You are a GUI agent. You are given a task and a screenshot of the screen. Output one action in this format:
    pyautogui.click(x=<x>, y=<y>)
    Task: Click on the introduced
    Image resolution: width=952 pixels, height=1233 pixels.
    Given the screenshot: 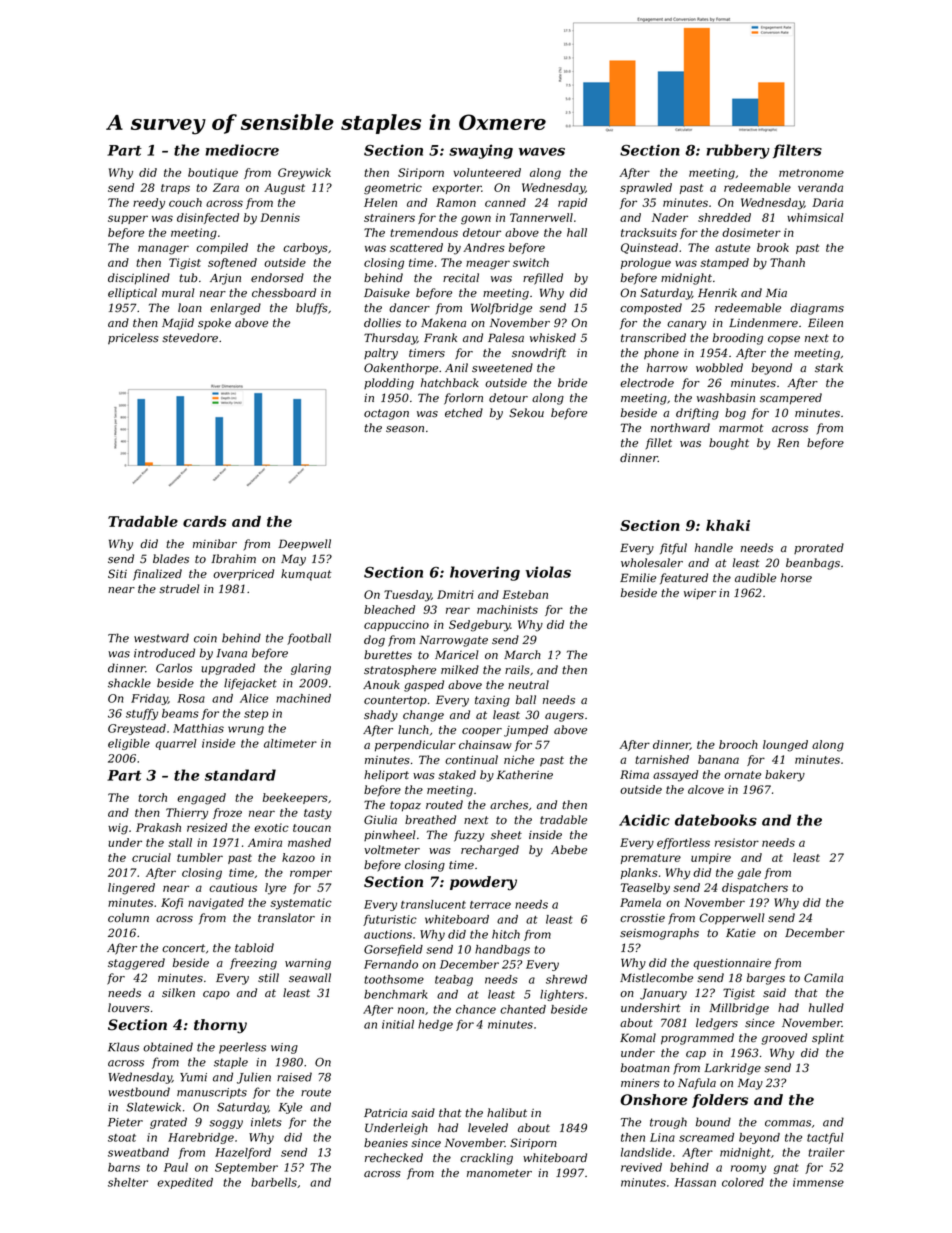 What is the action you would take?
    pyautogui.click(x=164, y=653)
